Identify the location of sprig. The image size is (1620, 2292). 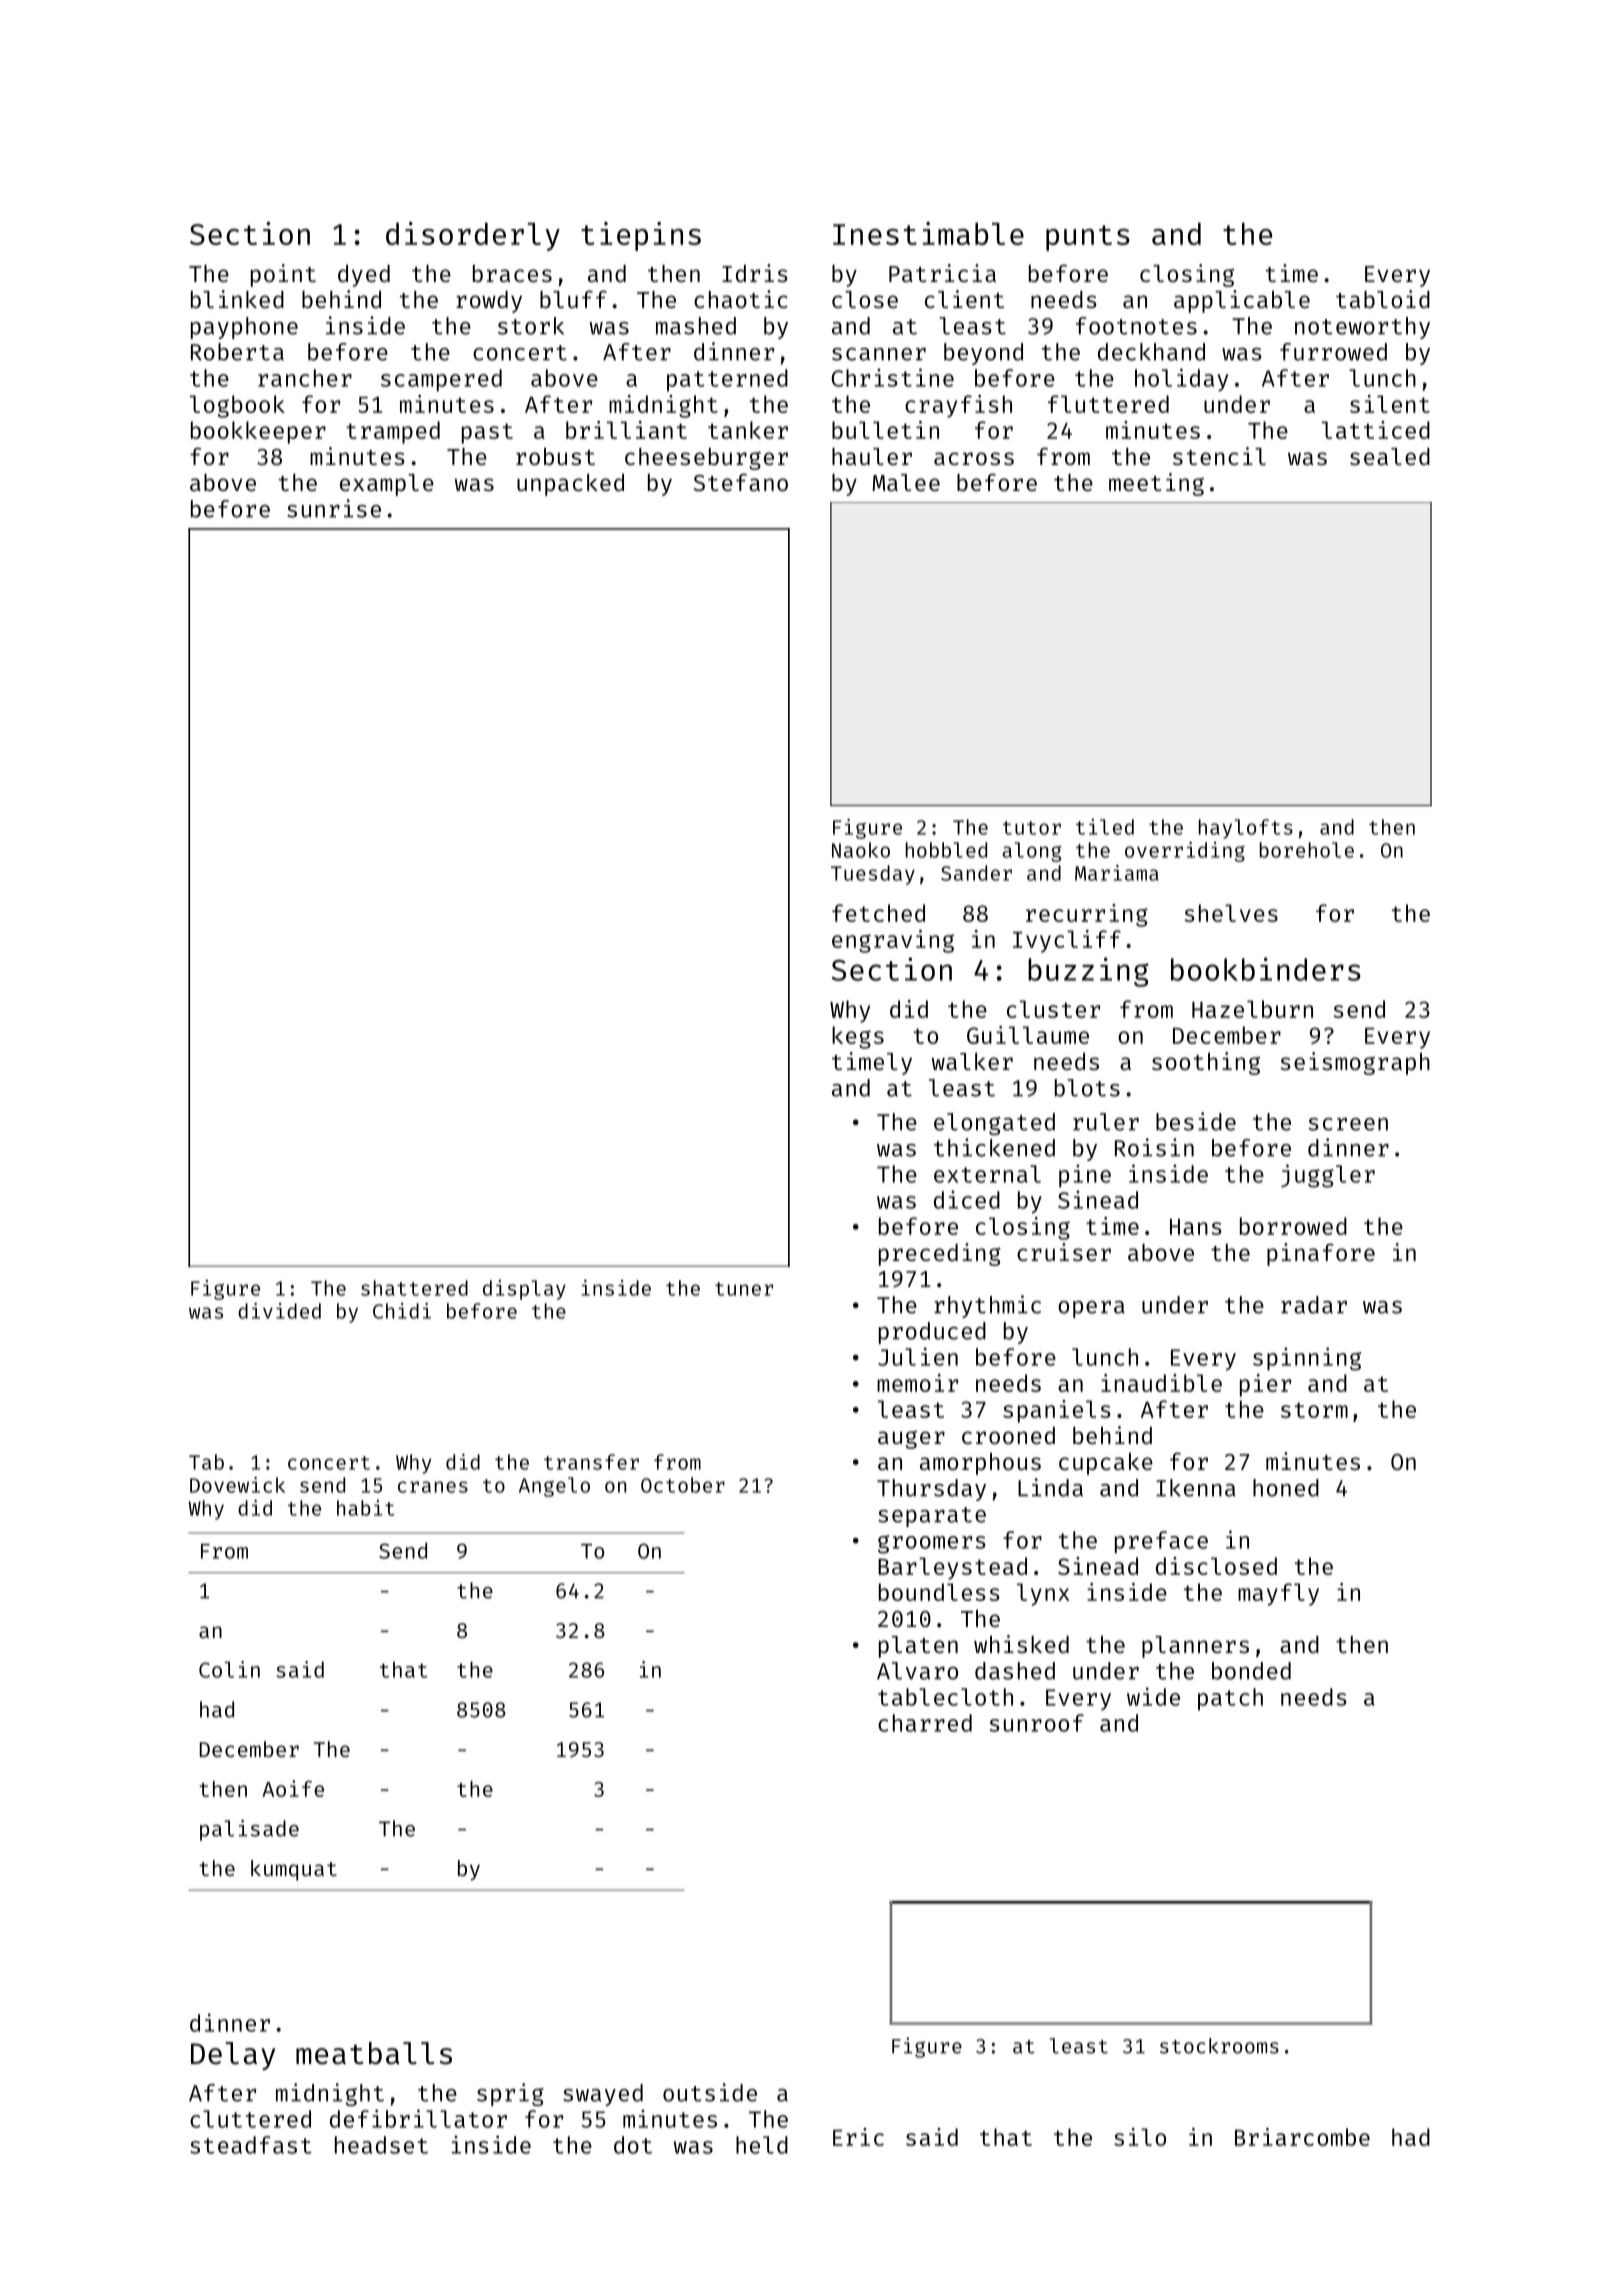
(510, 2094).
